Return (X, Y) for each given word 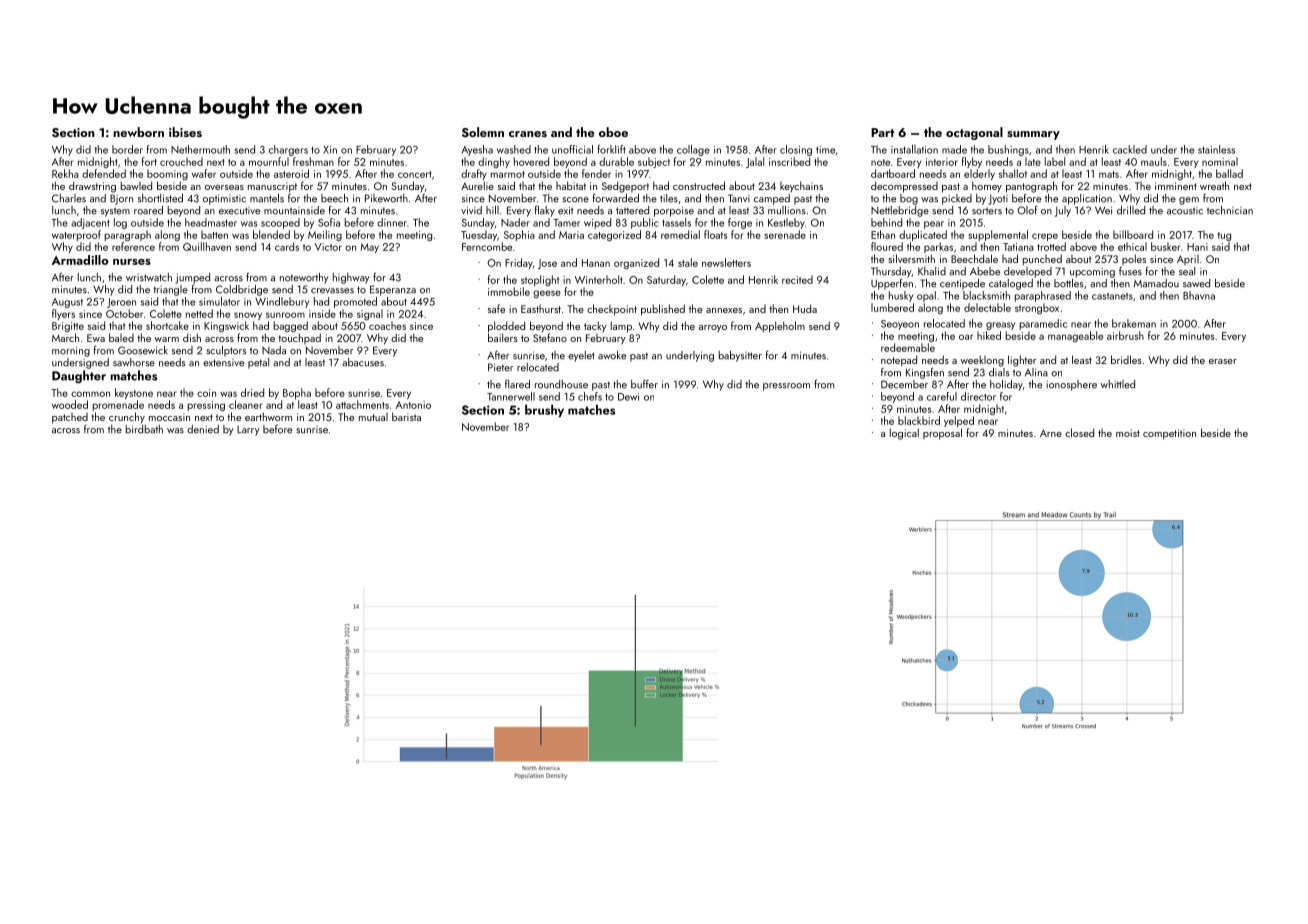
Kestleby (786, 223)
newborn (138, 132)
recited (797, 279)
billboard (1133, 234)
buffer (644, 384)
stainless (1216, 149)
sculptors (226, 351)
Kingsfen (925, 373)
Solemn (483, 132)
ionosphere (1071, 385)
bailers (502, 337)
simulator (219, 301)
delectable (987, 307)
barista (406, 416)
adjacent (90, 223)
